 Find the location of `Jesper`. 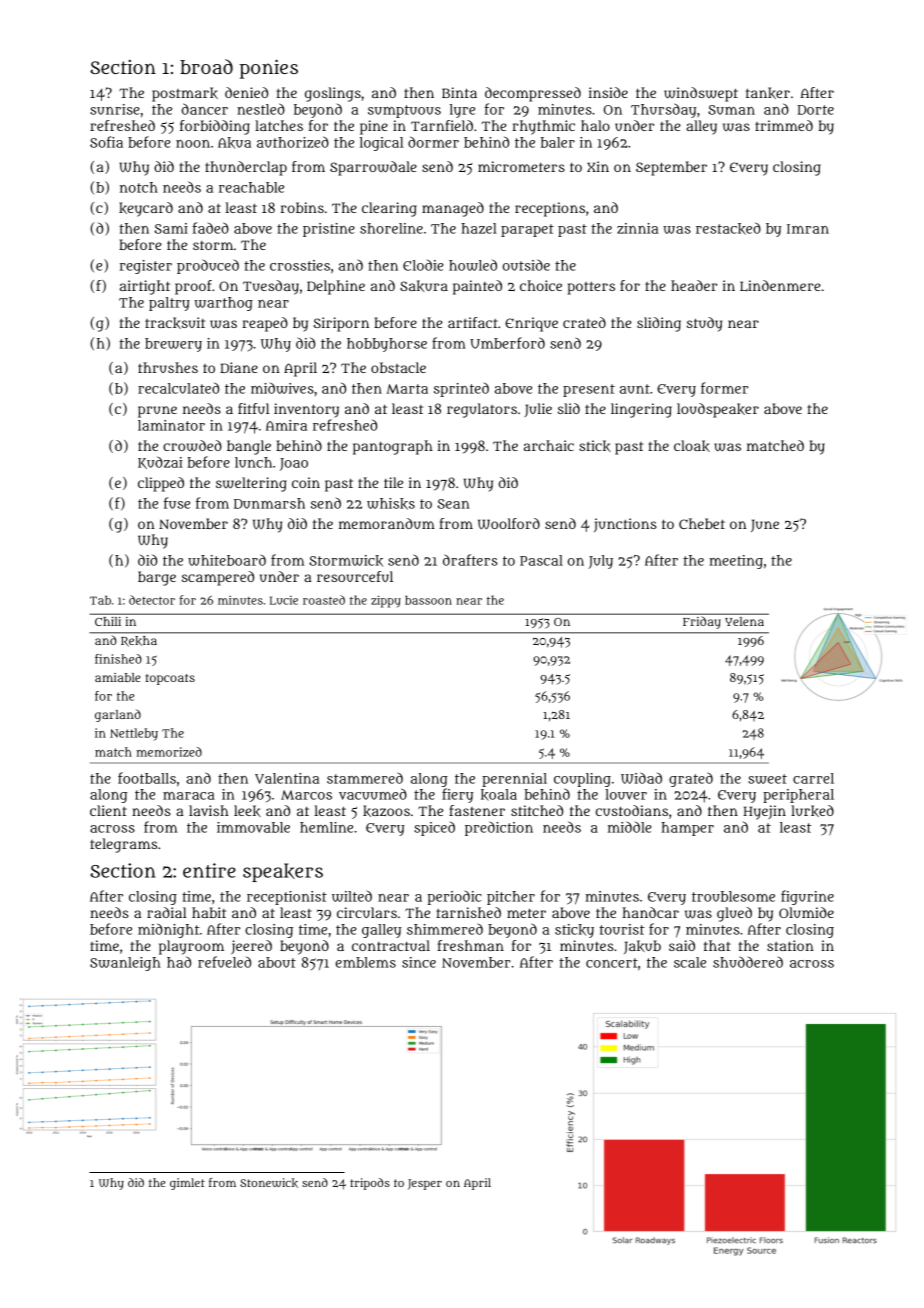

Jesper is located at coordinates (425, 1184).
